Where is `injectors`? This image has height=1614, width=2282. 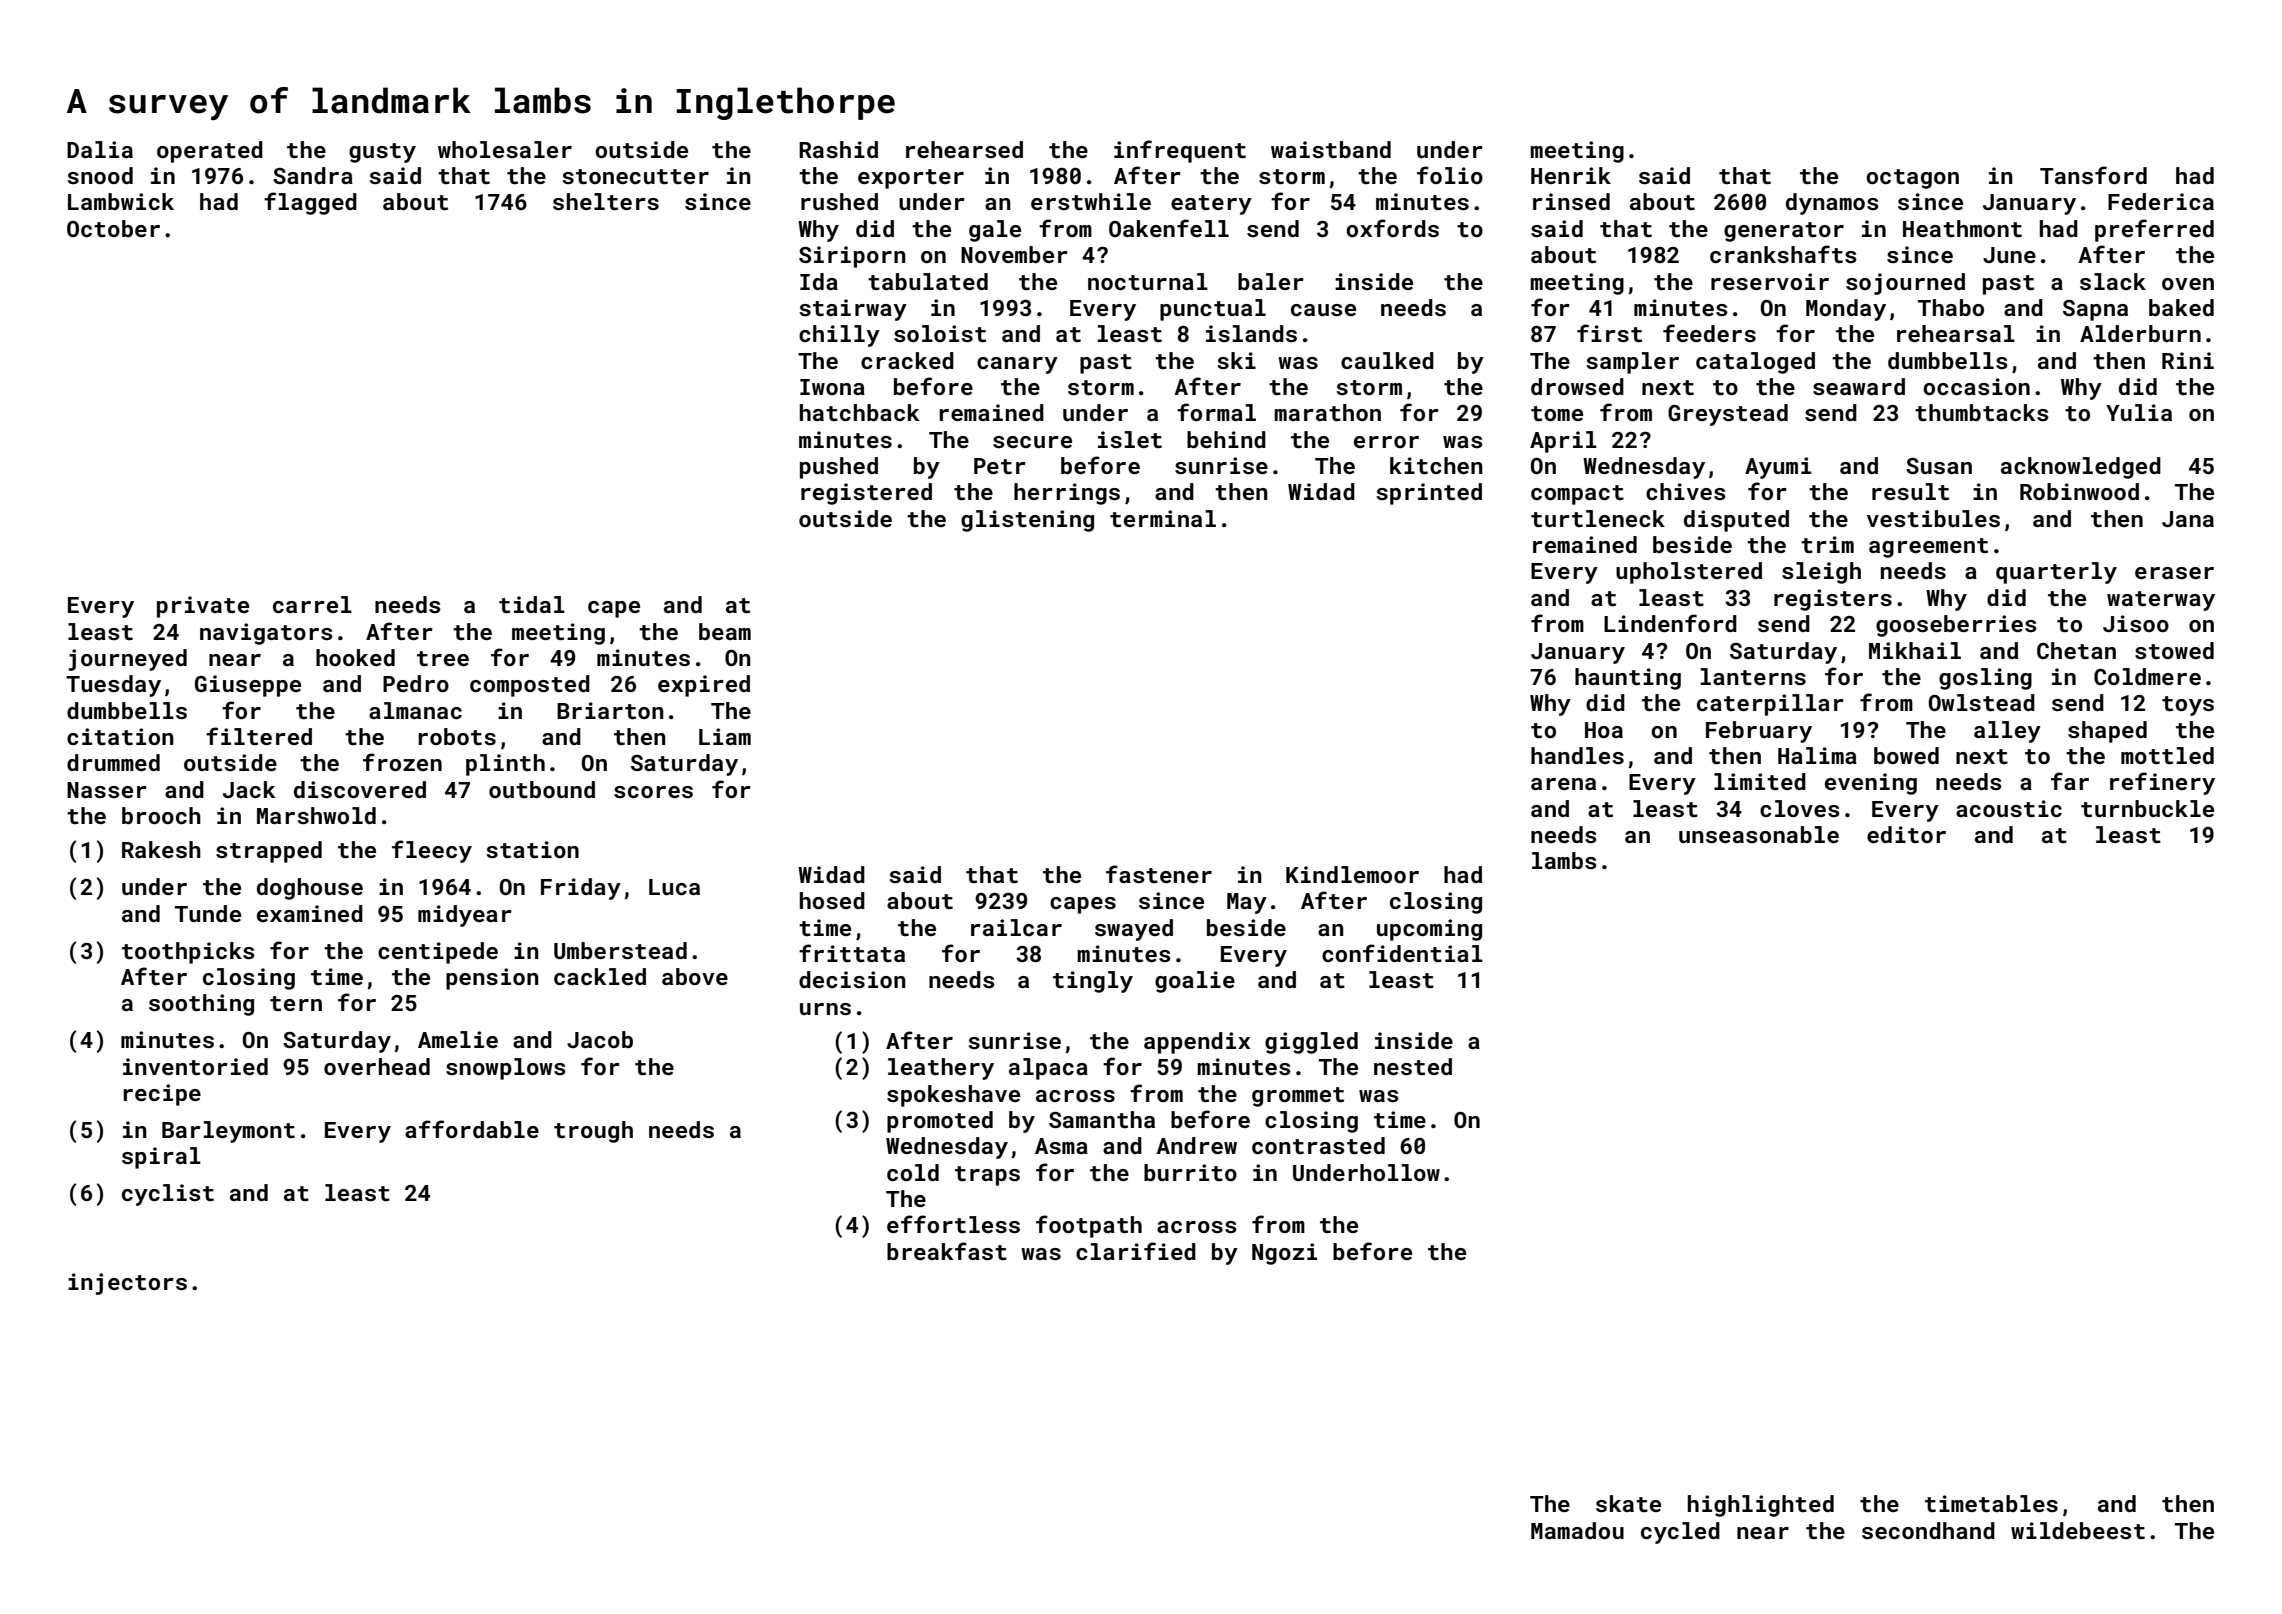
injectors is located at coordinates (127, 1284).
